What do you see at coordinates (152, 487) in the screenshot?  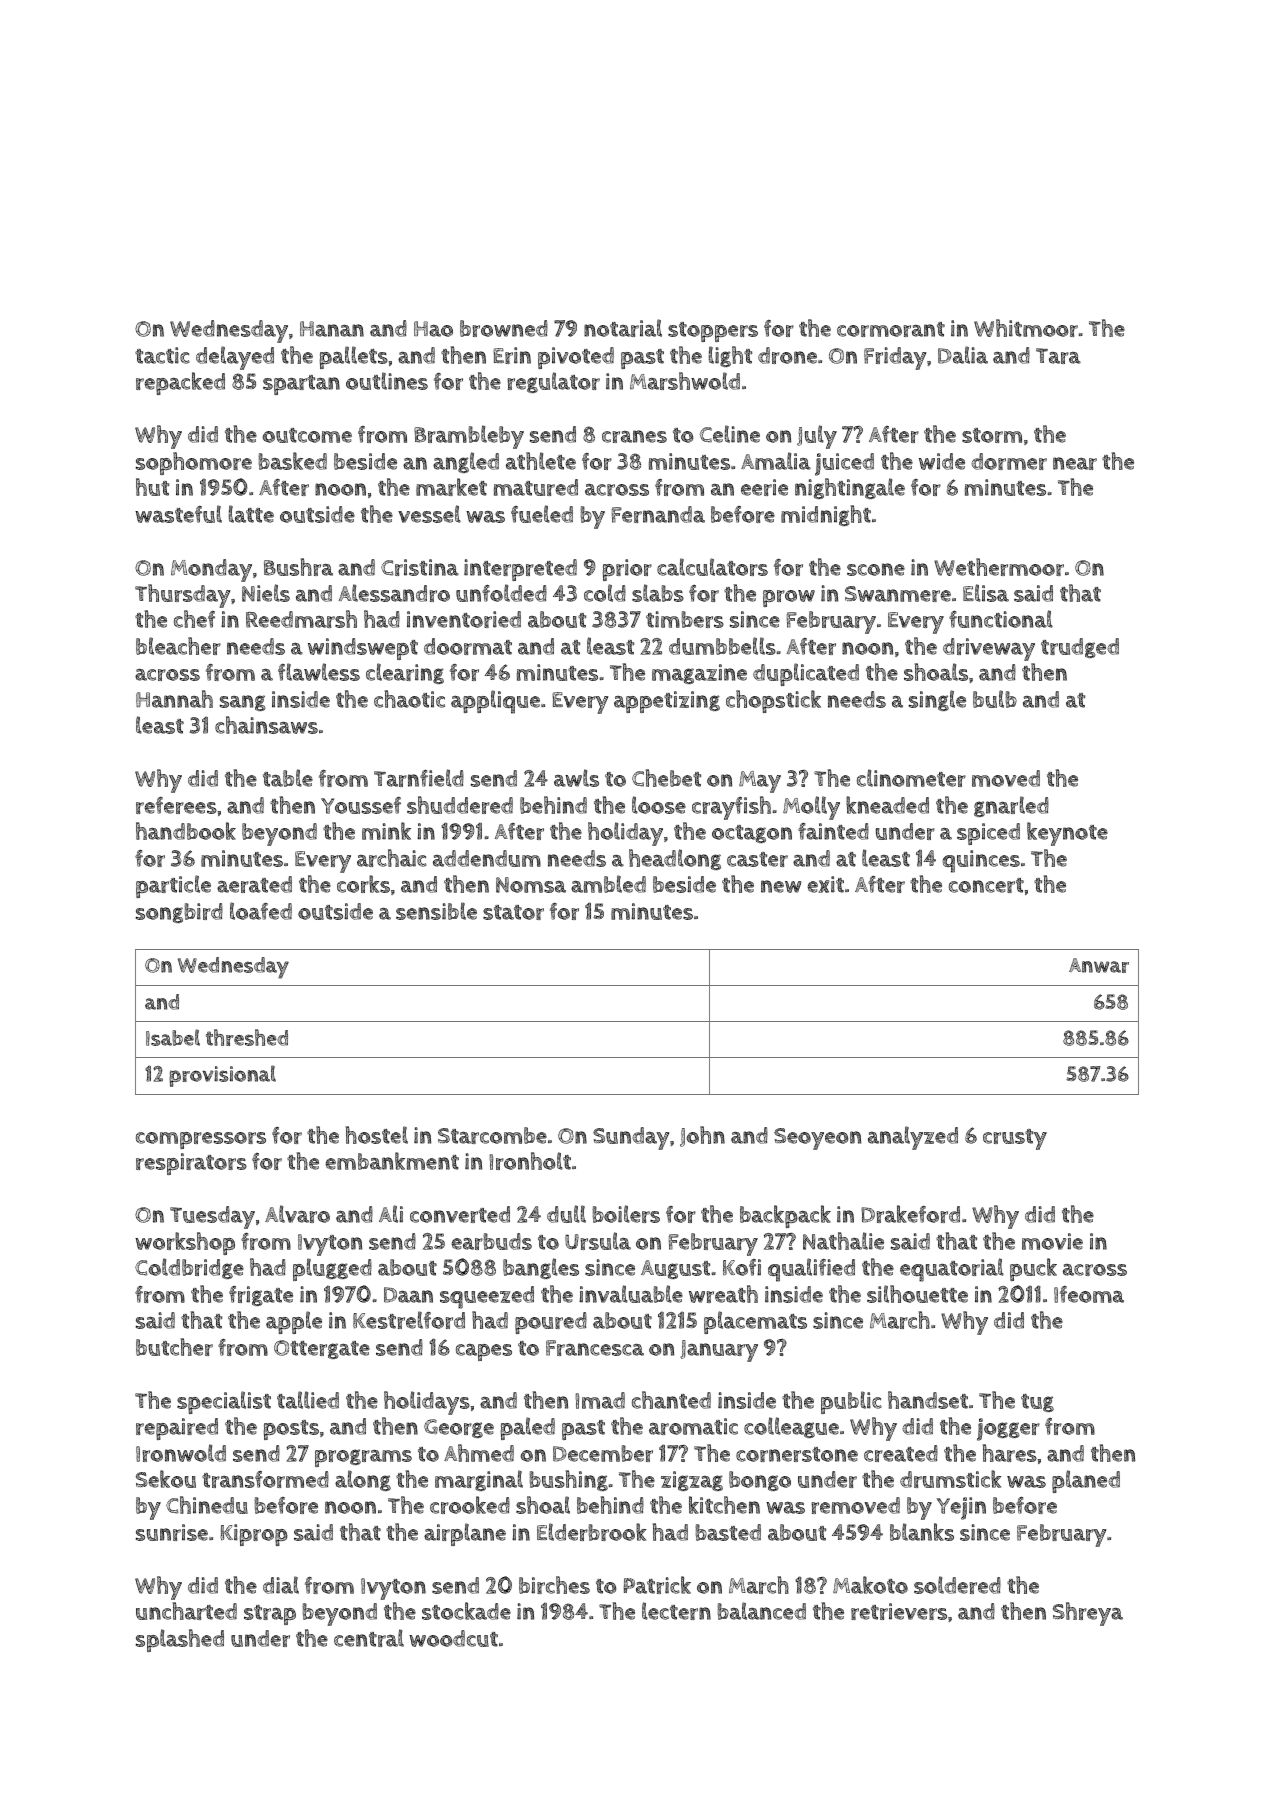 I see `hut` at bounding box center [152, 487].
